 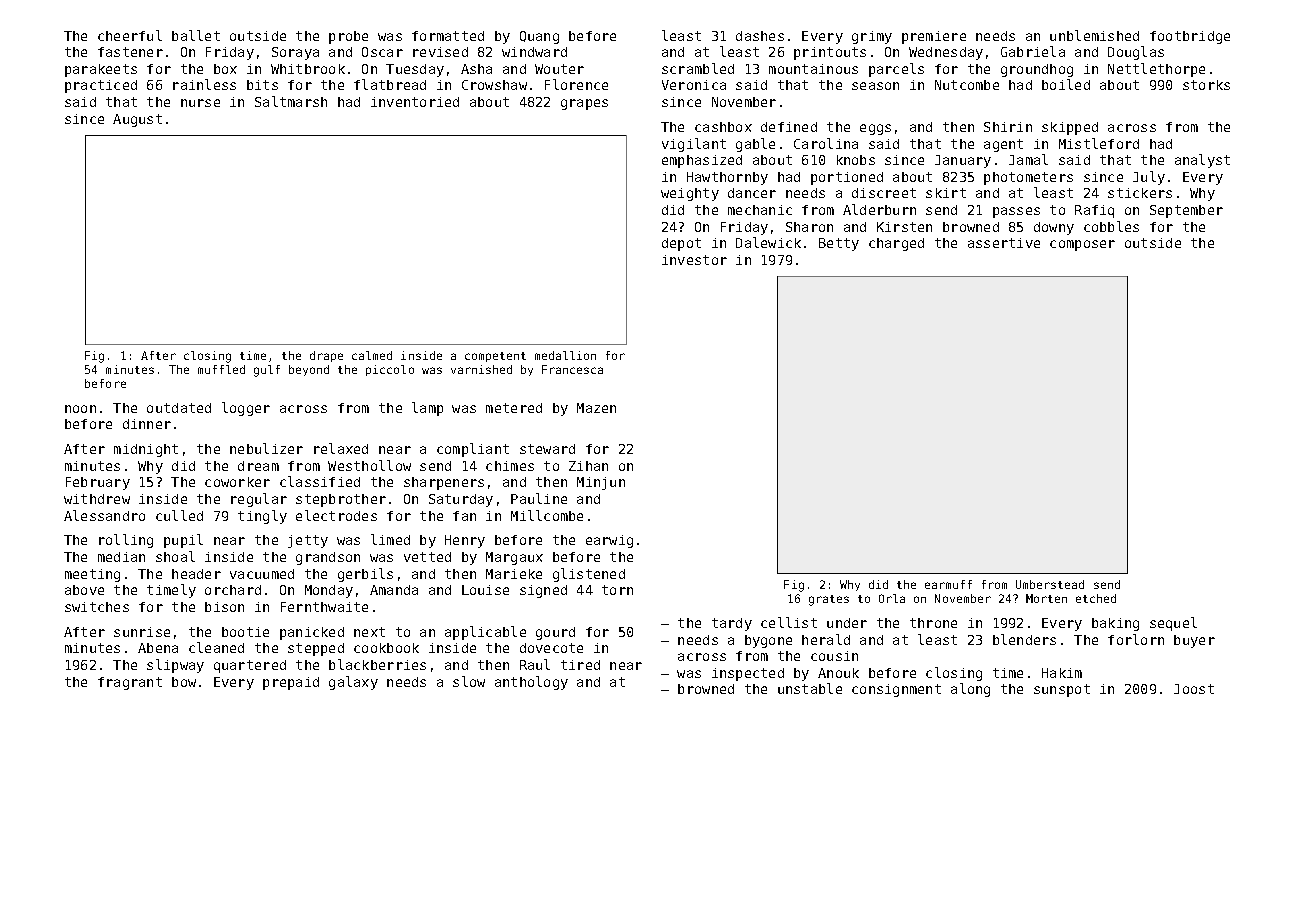 I want to click on medallion, so click(x=565, y=355).
